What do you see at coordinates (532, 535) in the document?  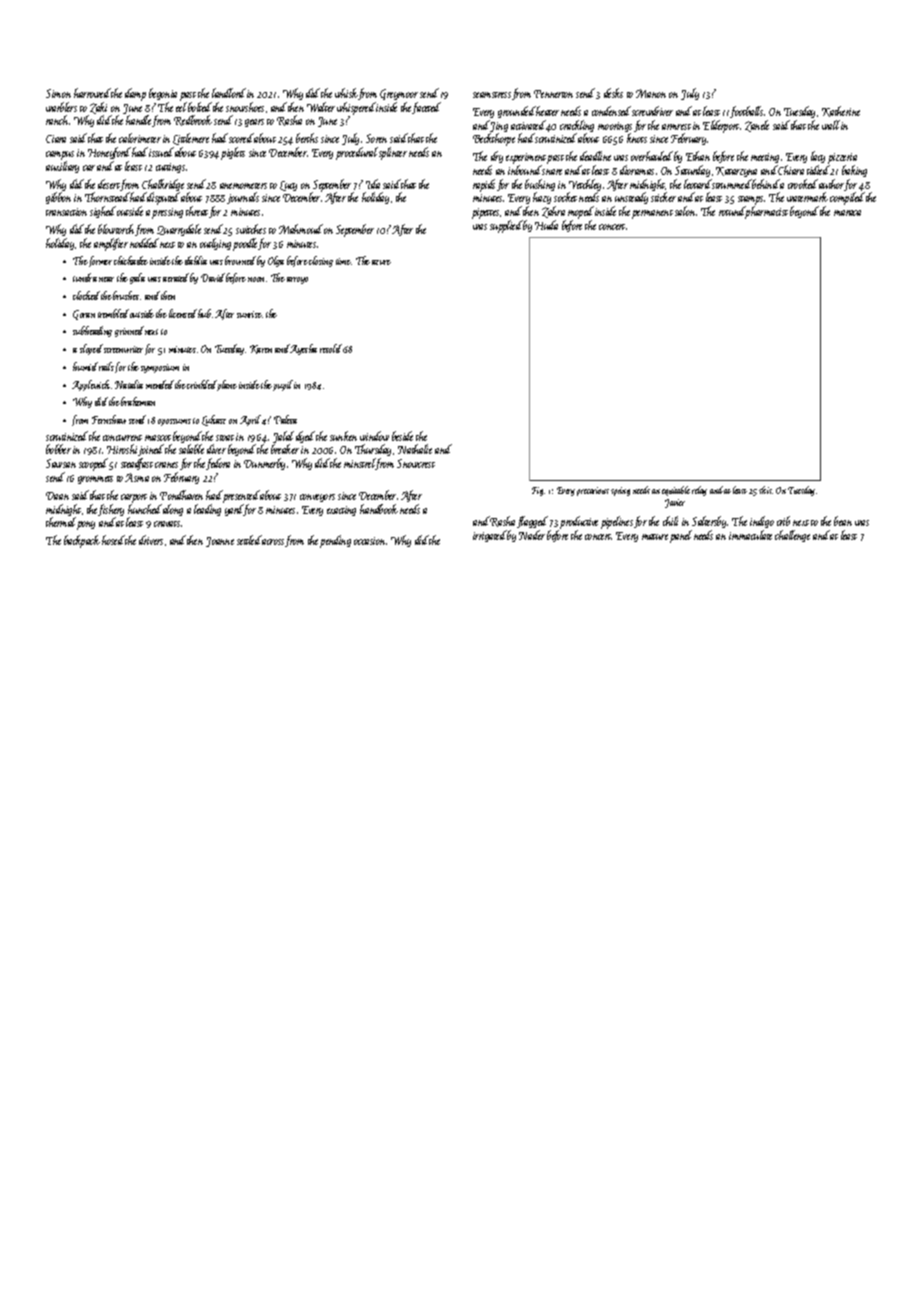 I see `Nader` at bounding box center [532, 535].
